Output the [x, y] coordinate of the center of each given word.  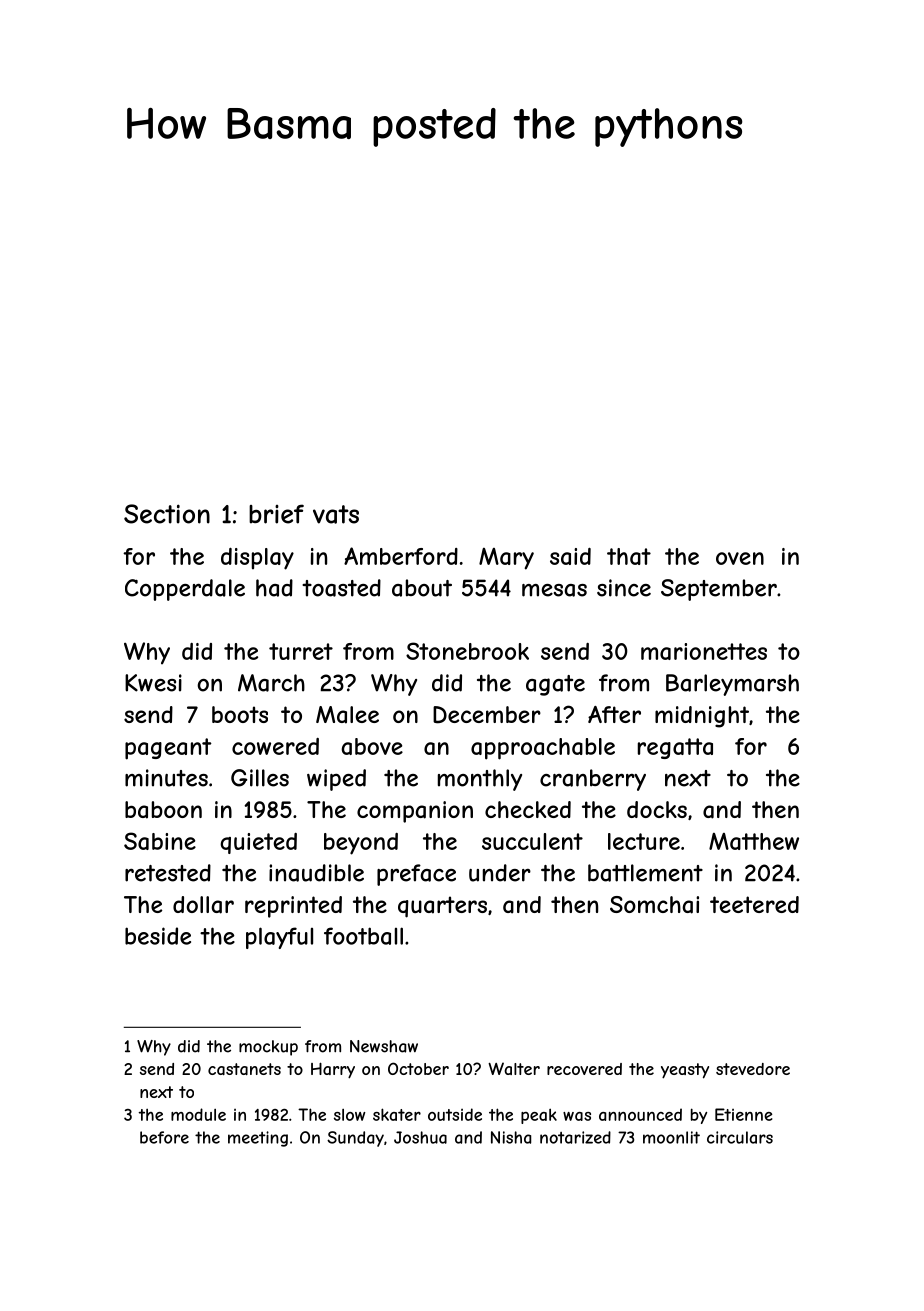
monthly [480, 780]
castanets [244, 1069]
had [274, 588]
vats [336, 514]
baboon [163, 810]
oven [740, 558]
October [418, 1068]
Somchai [654, 905]
